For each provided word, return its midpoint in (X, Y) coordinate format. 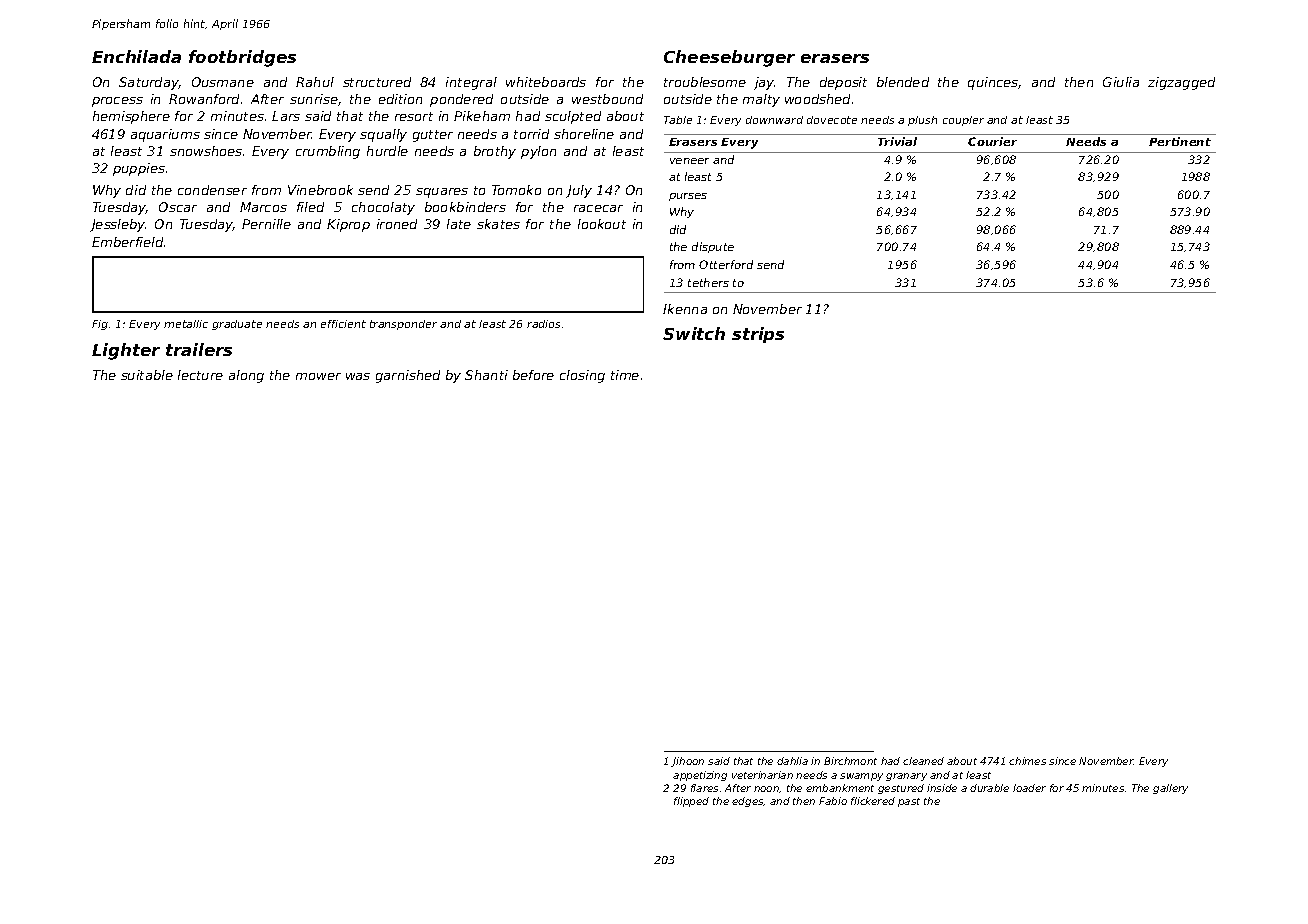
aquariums (165, 135)
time (625, 375)
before (533, 375)
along (246, 376)
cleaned (923, 761)
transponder (403, 325)
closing (582, 376)
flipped (691, 802)
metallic (186, 324)
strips (758, 335)
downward (774, 120)
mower (318, 376)
